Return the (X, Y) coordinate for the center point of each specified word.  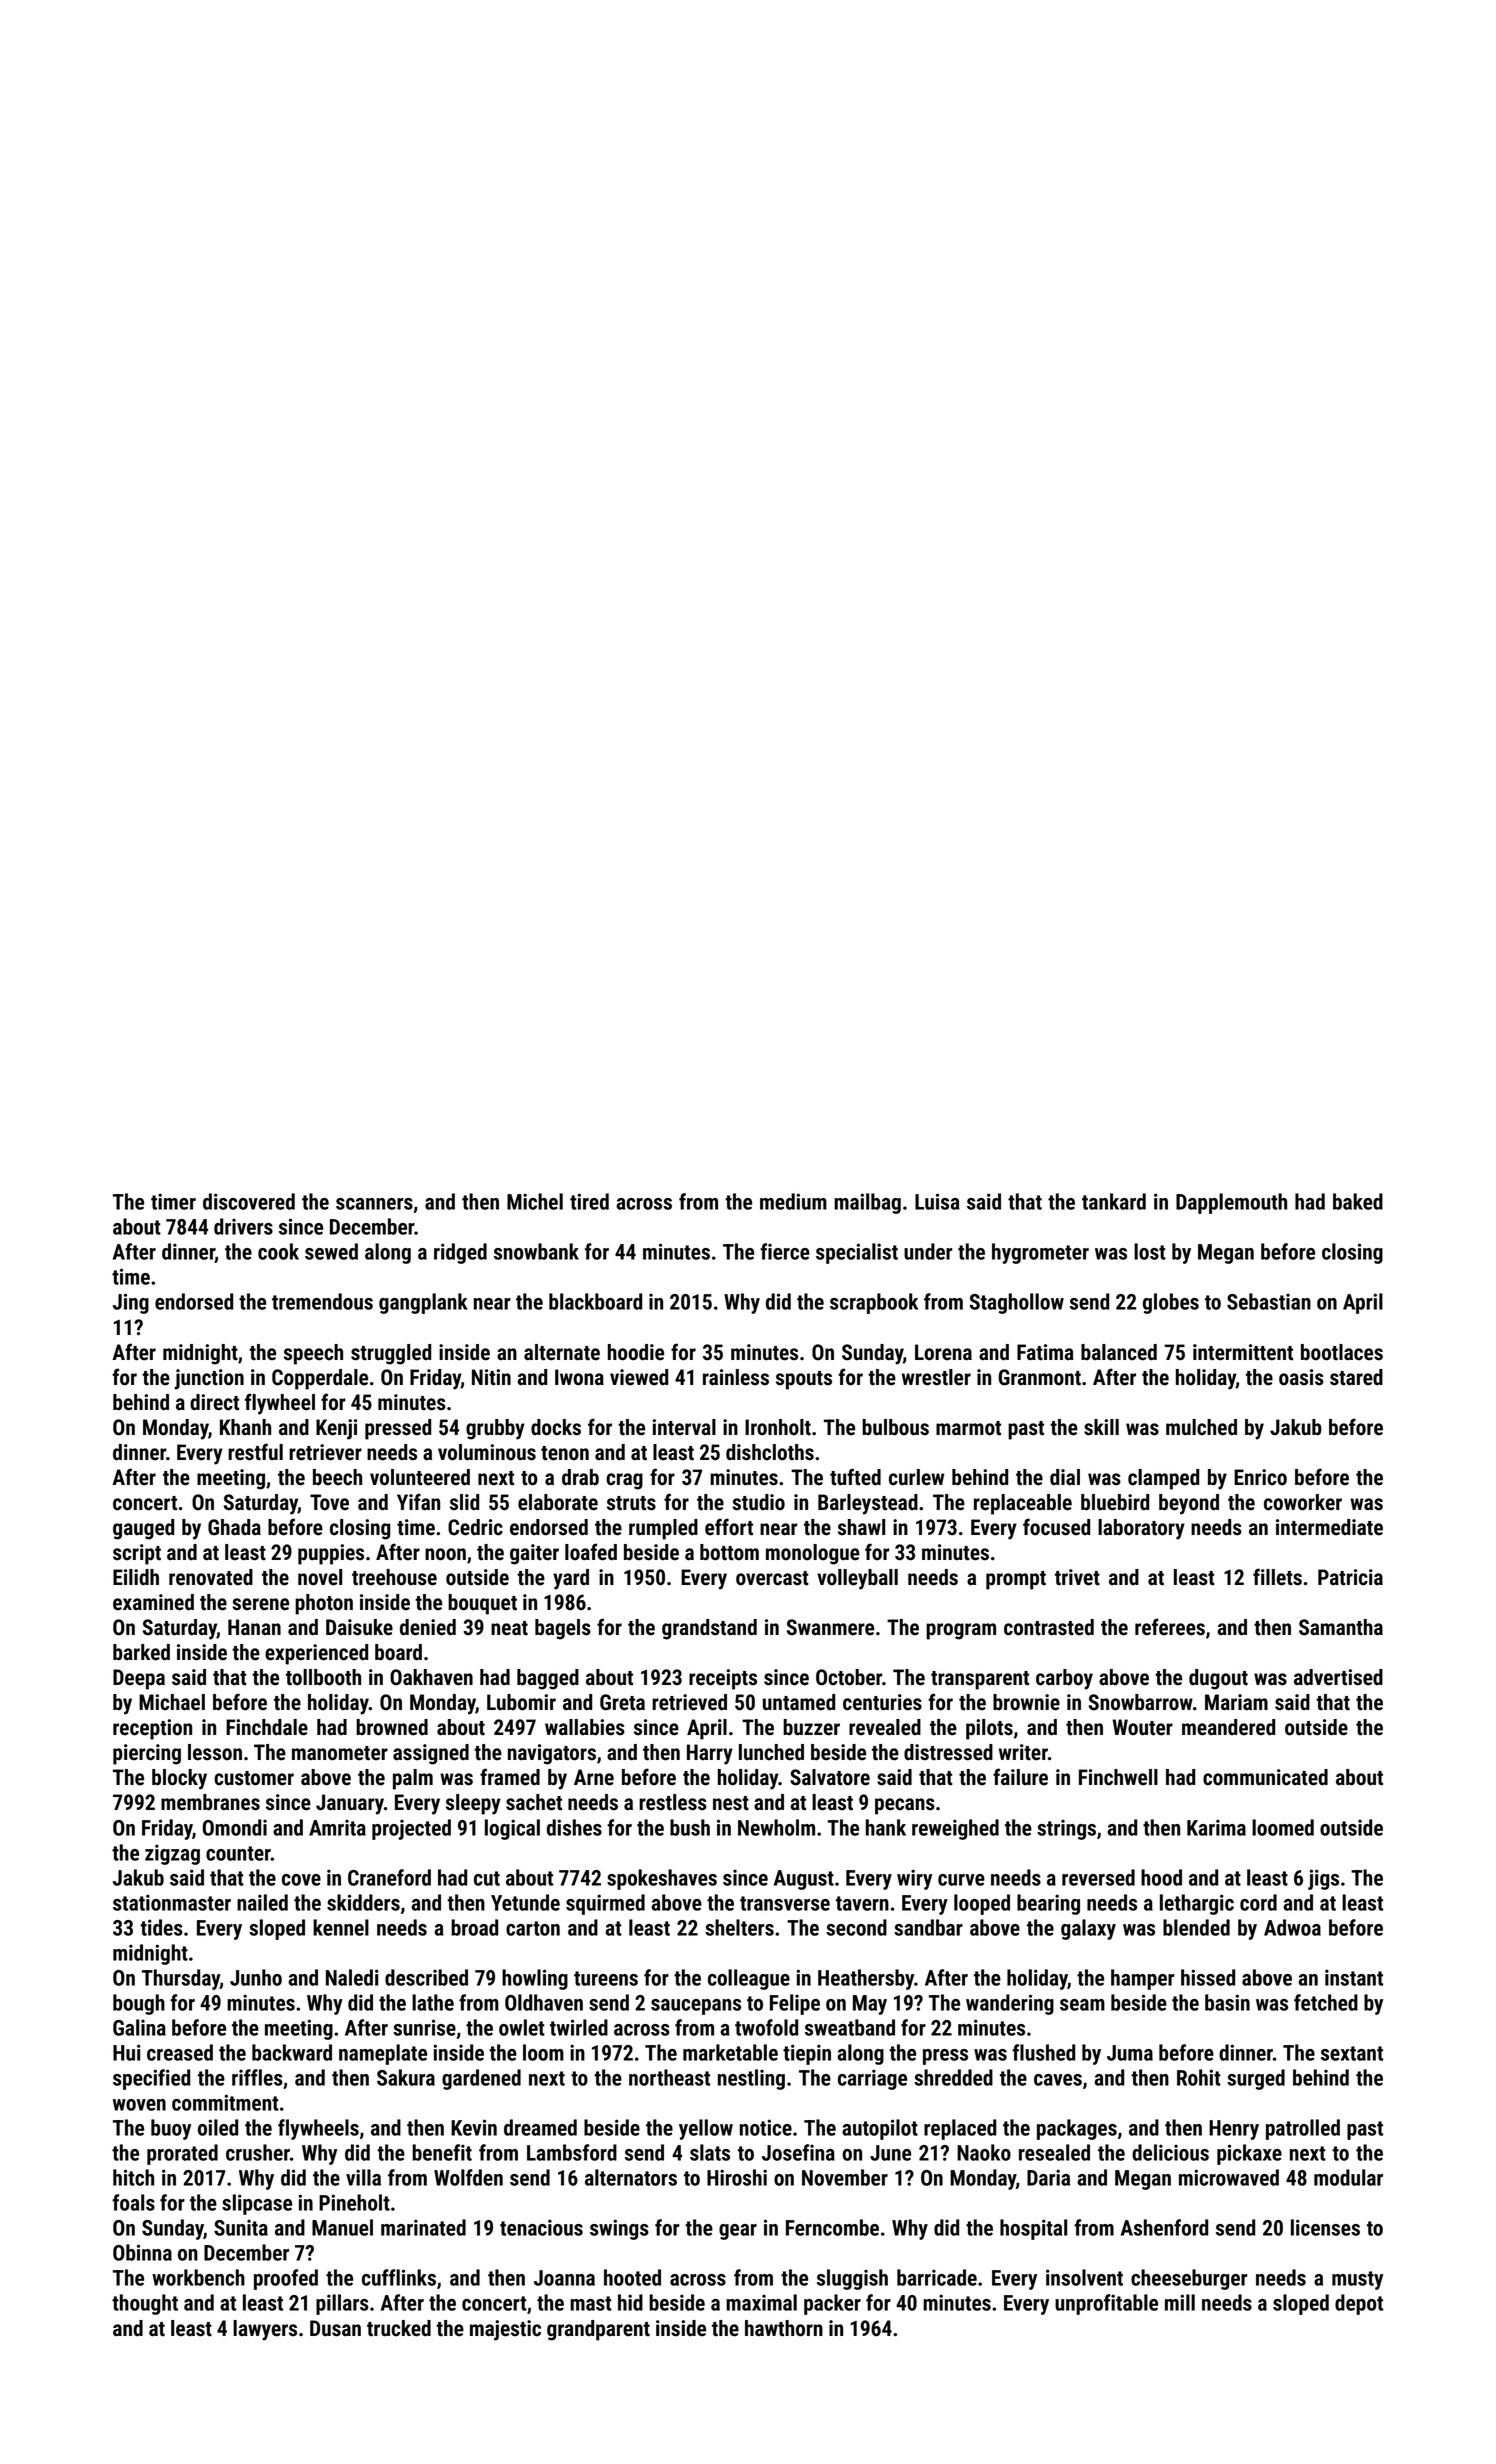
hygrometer (1040, 1253)
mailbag (867, 1203)
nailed (262, 1902)
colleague (749, 1979)
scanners (374, 1204)
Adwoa (1292, 1927)
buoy (171, 2129)
